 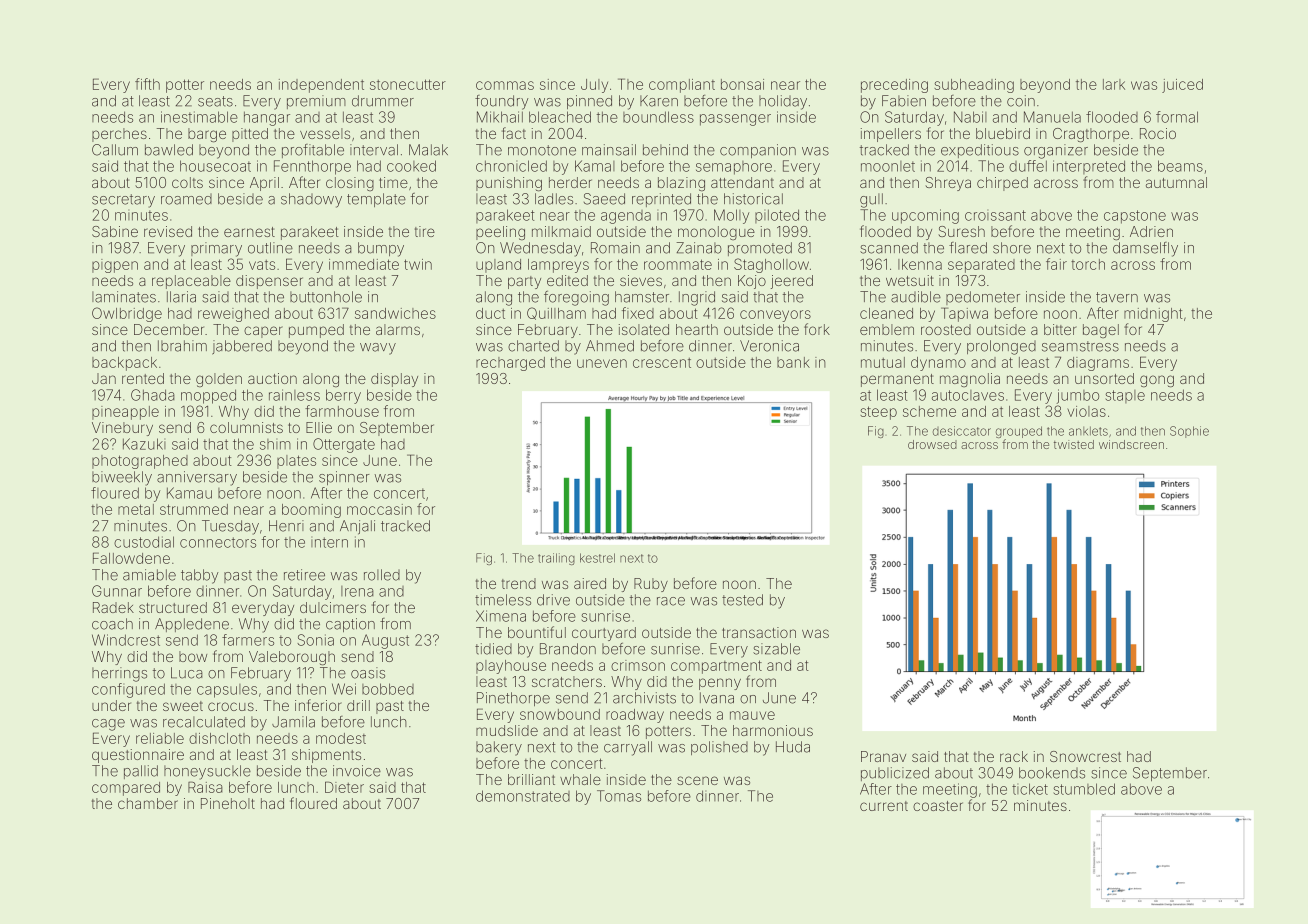 I want to click on formal, so click(x=1177, y=117).
